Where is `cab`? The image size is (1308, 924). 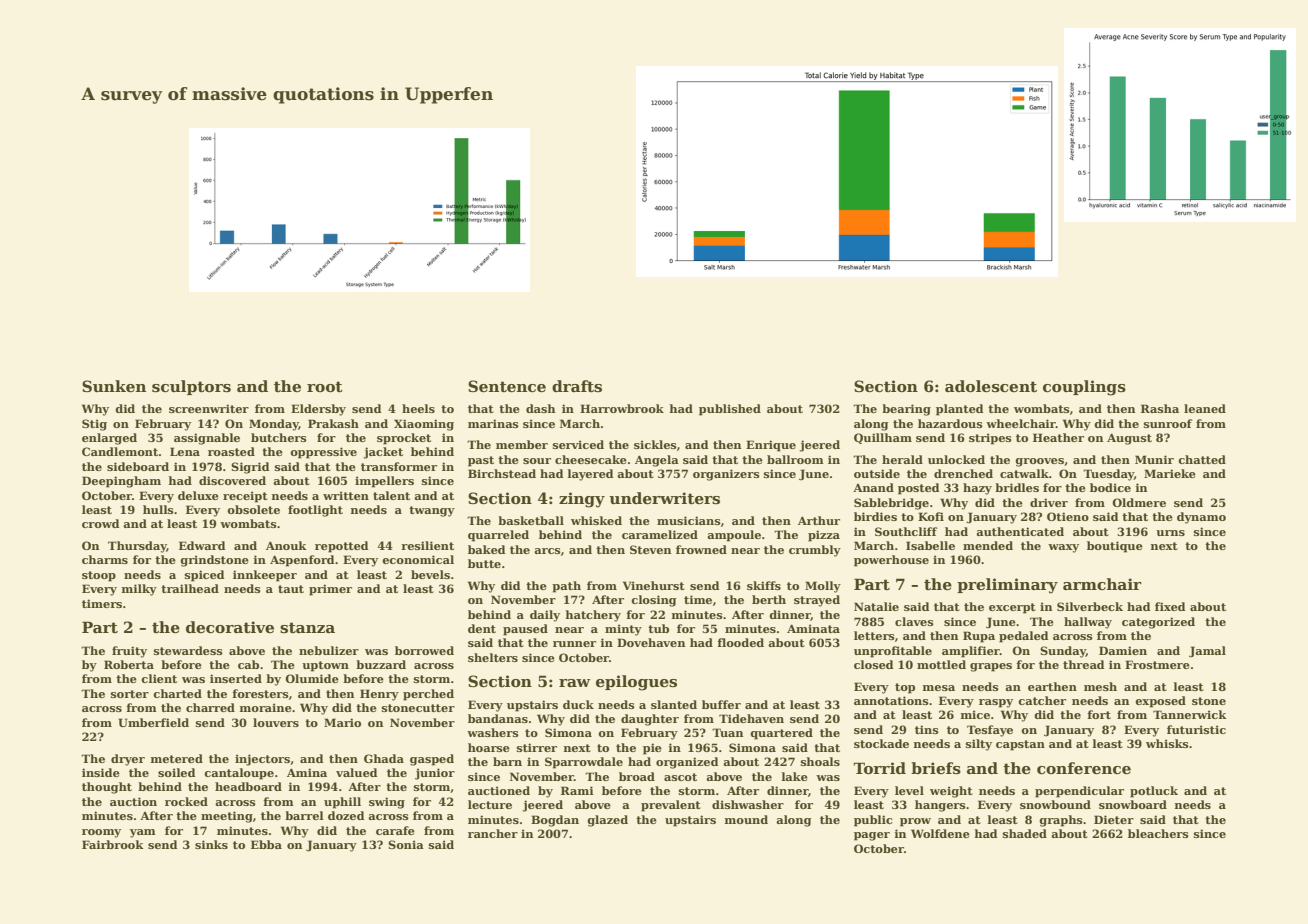
cab is located at coordinates (248, 664).
